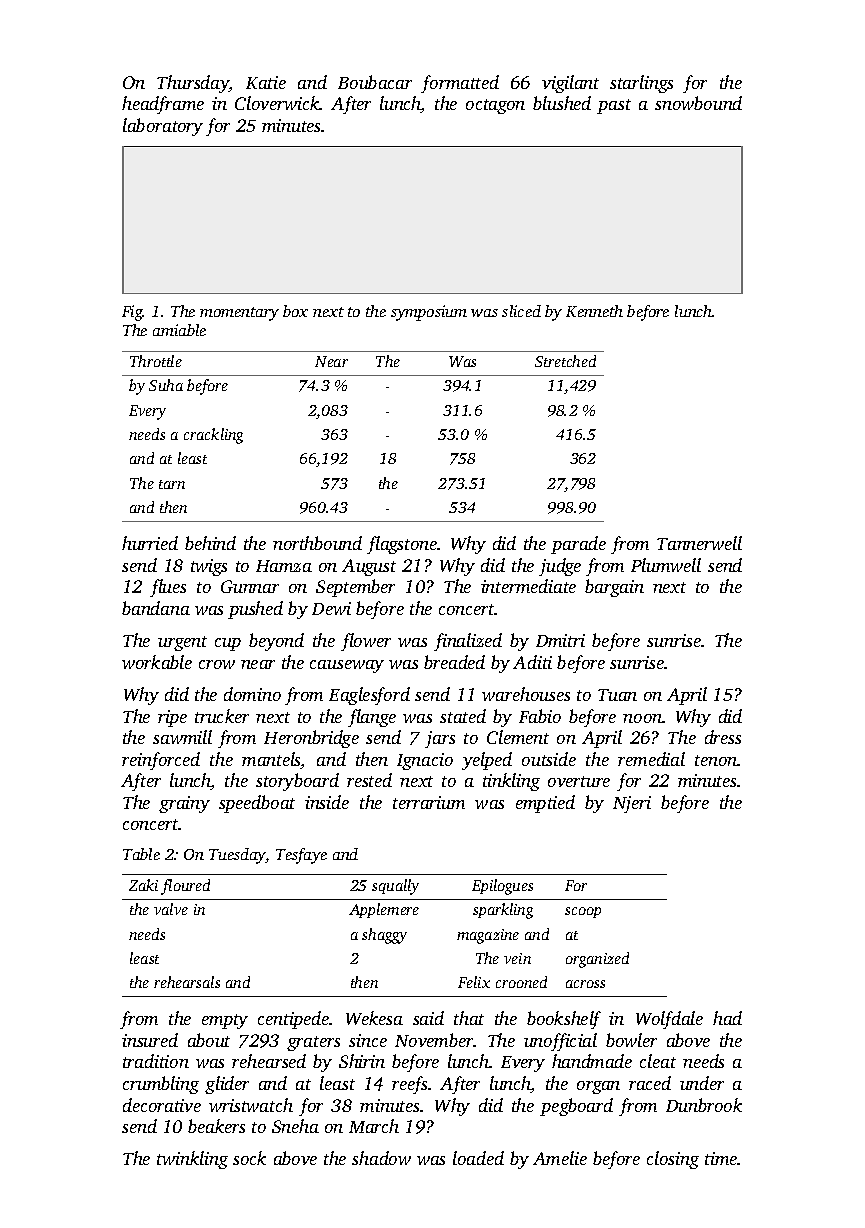 The height and width of the screenshot is (1228, 865). Describe the element at coordinates (698, 103) in the screenshot. I see `snowbound` at that location.
